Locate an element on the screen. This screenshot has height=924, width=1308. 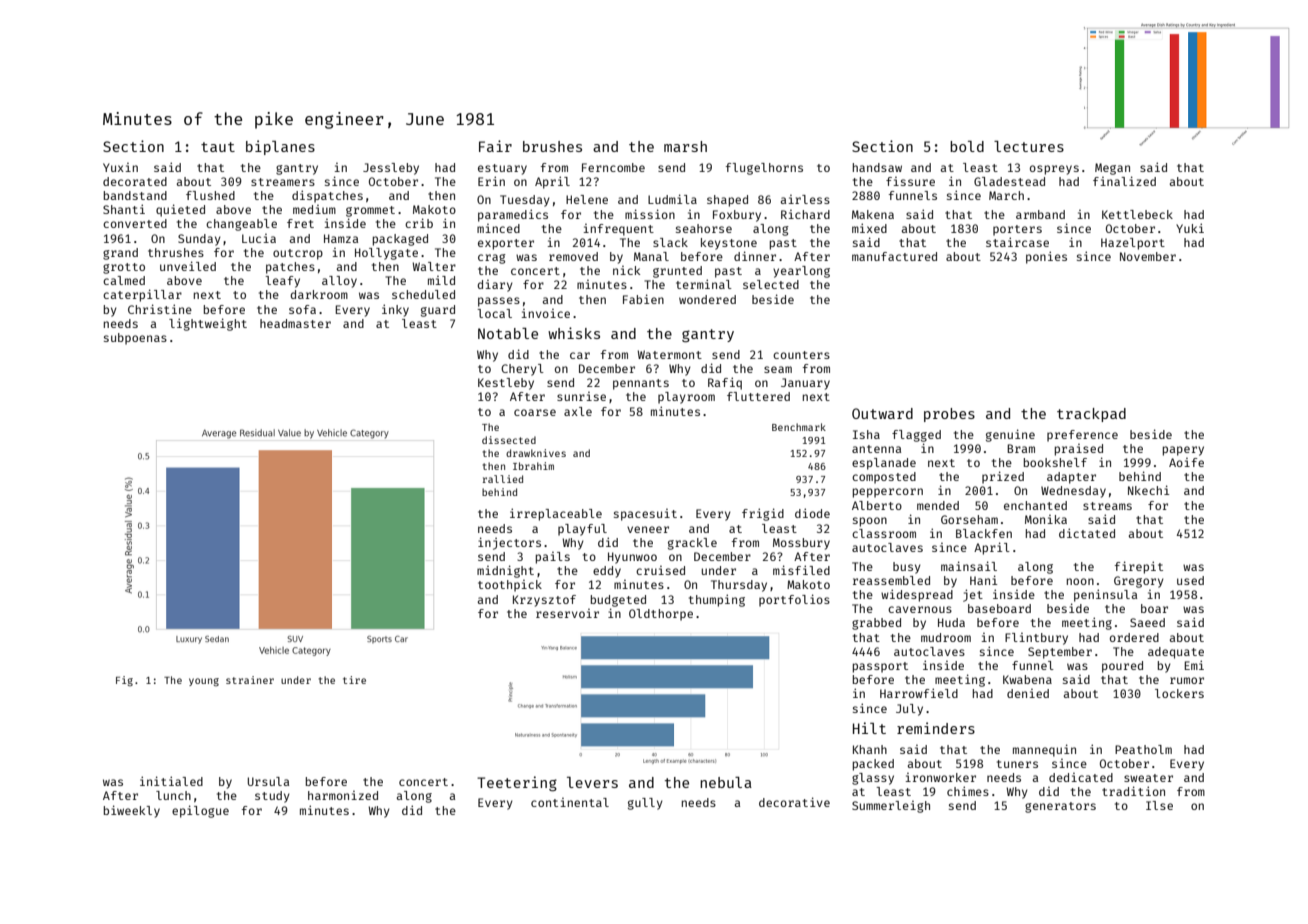
lectures is located at coordinates (1029, 146).
